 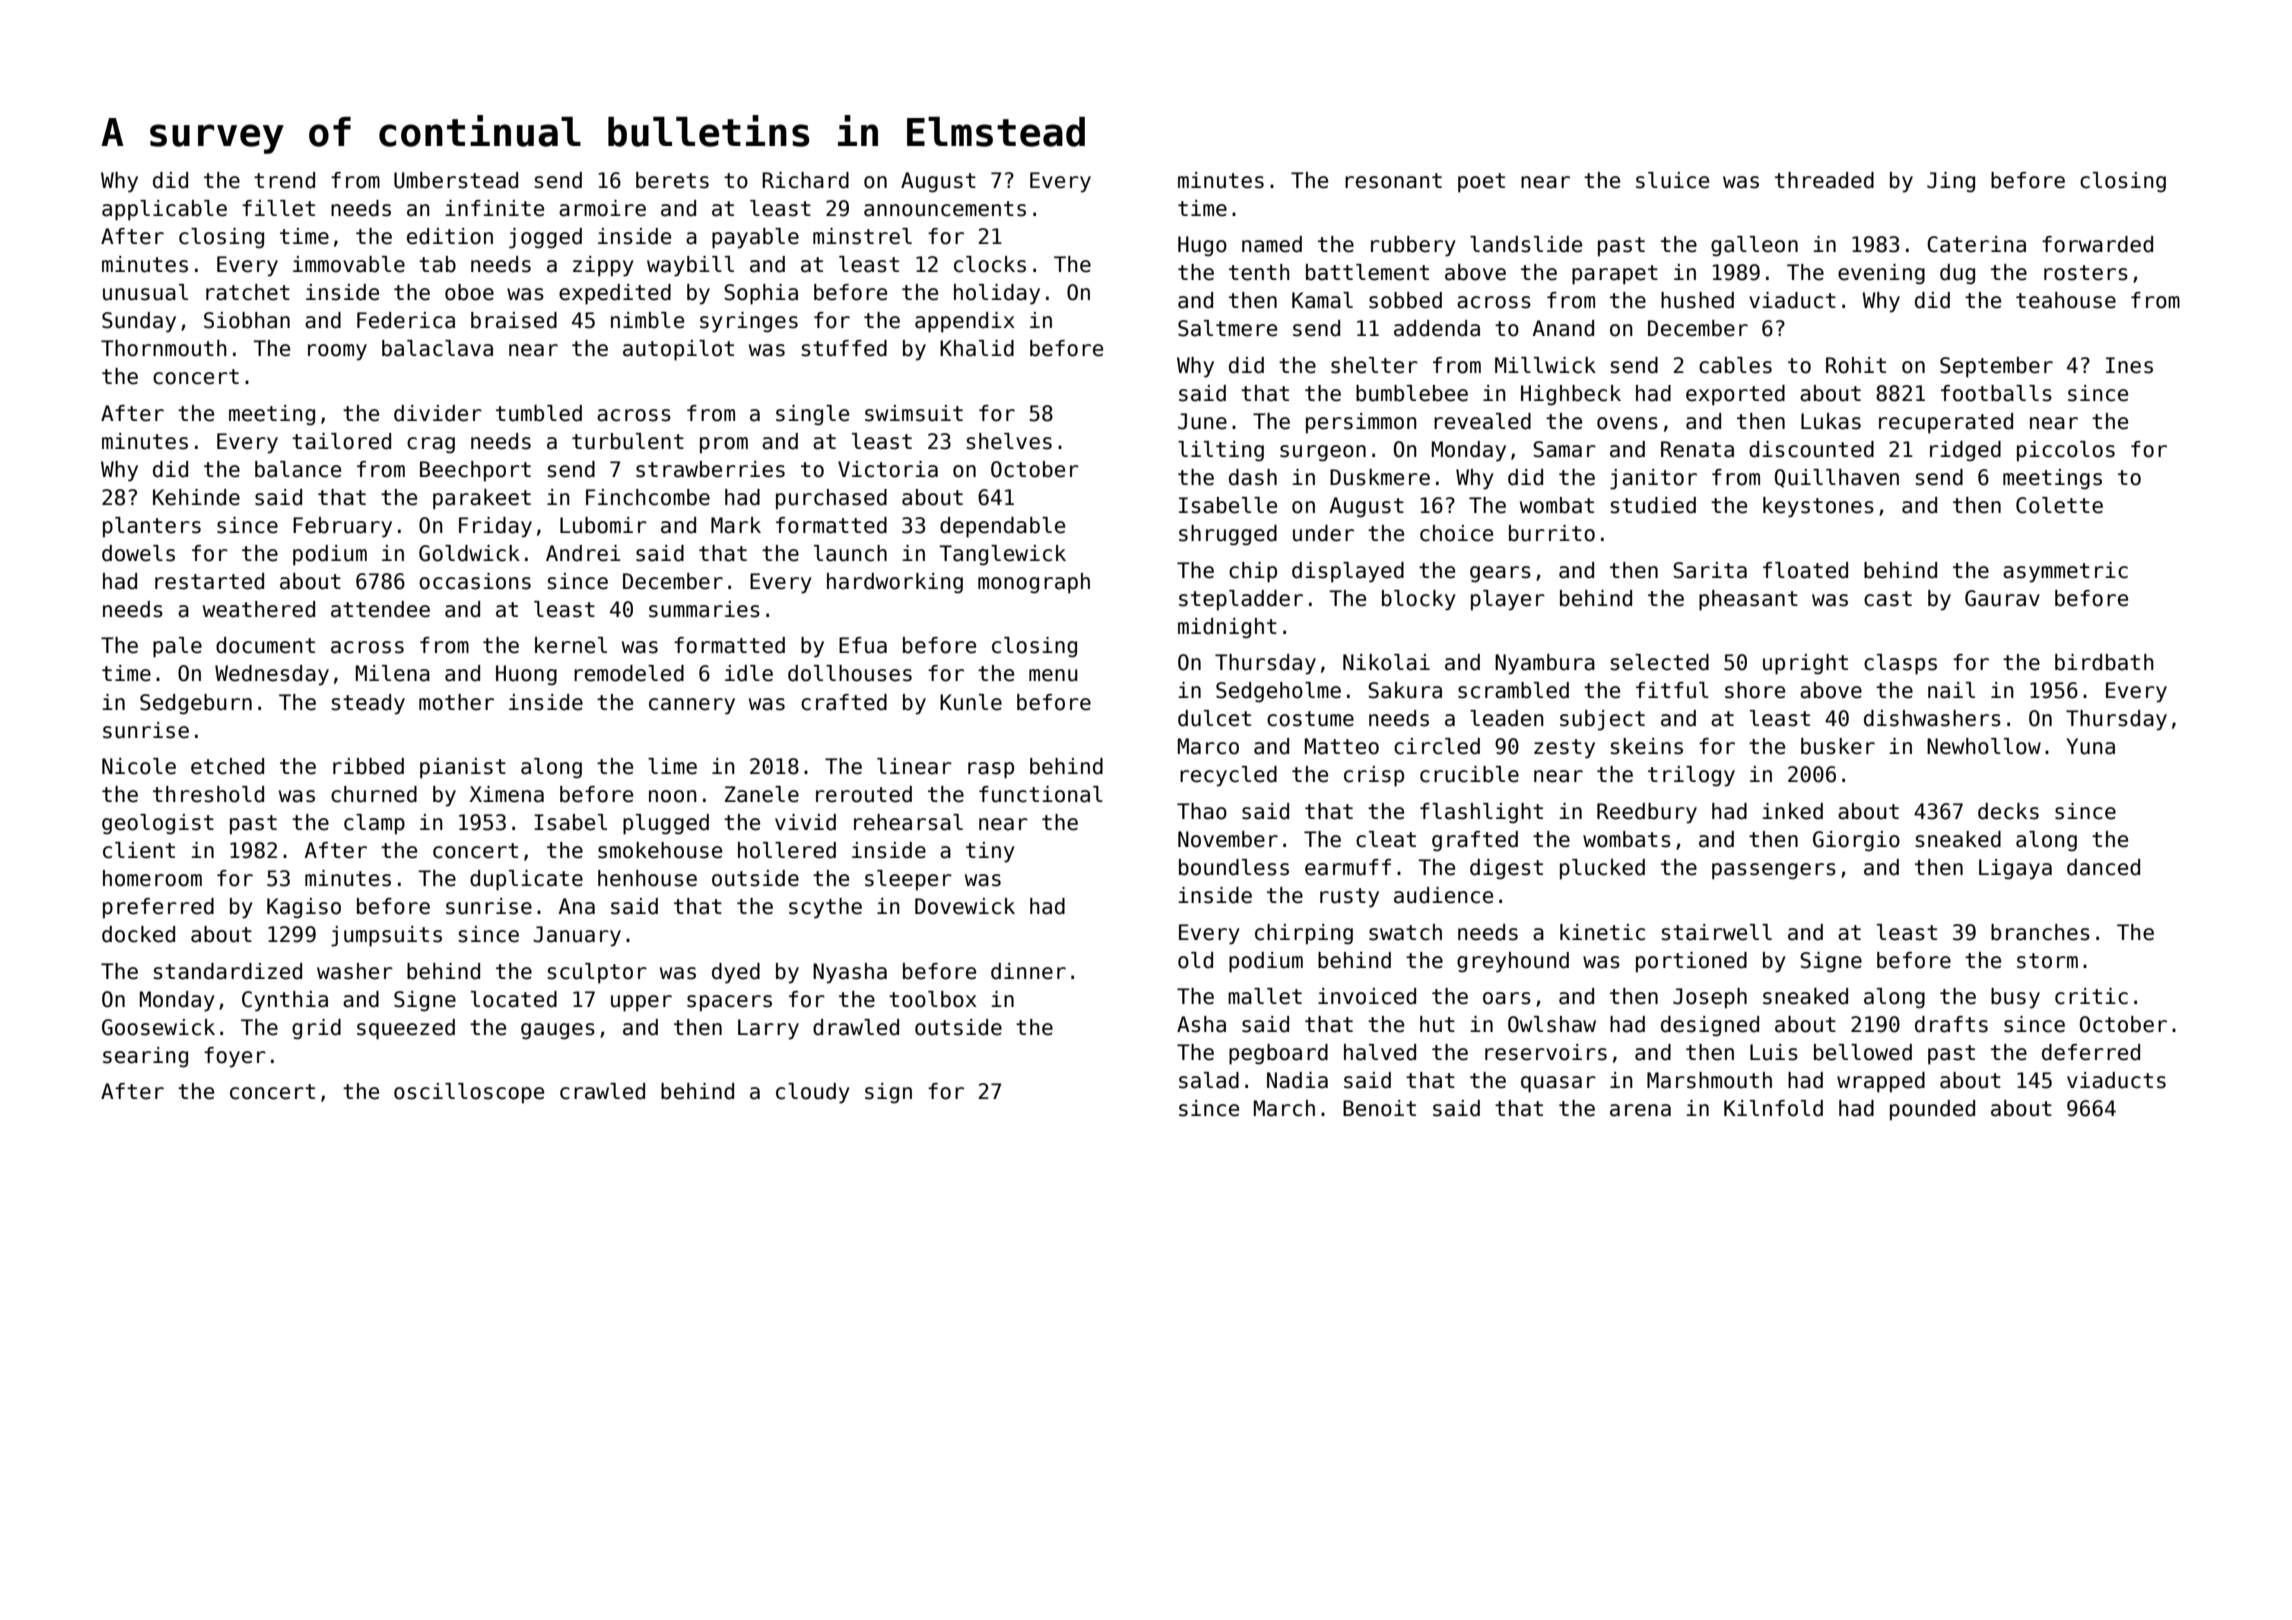 What do you see at coordinates (139, 322) in the document?
I see `Sunday` at bounding box center [139, 322].
